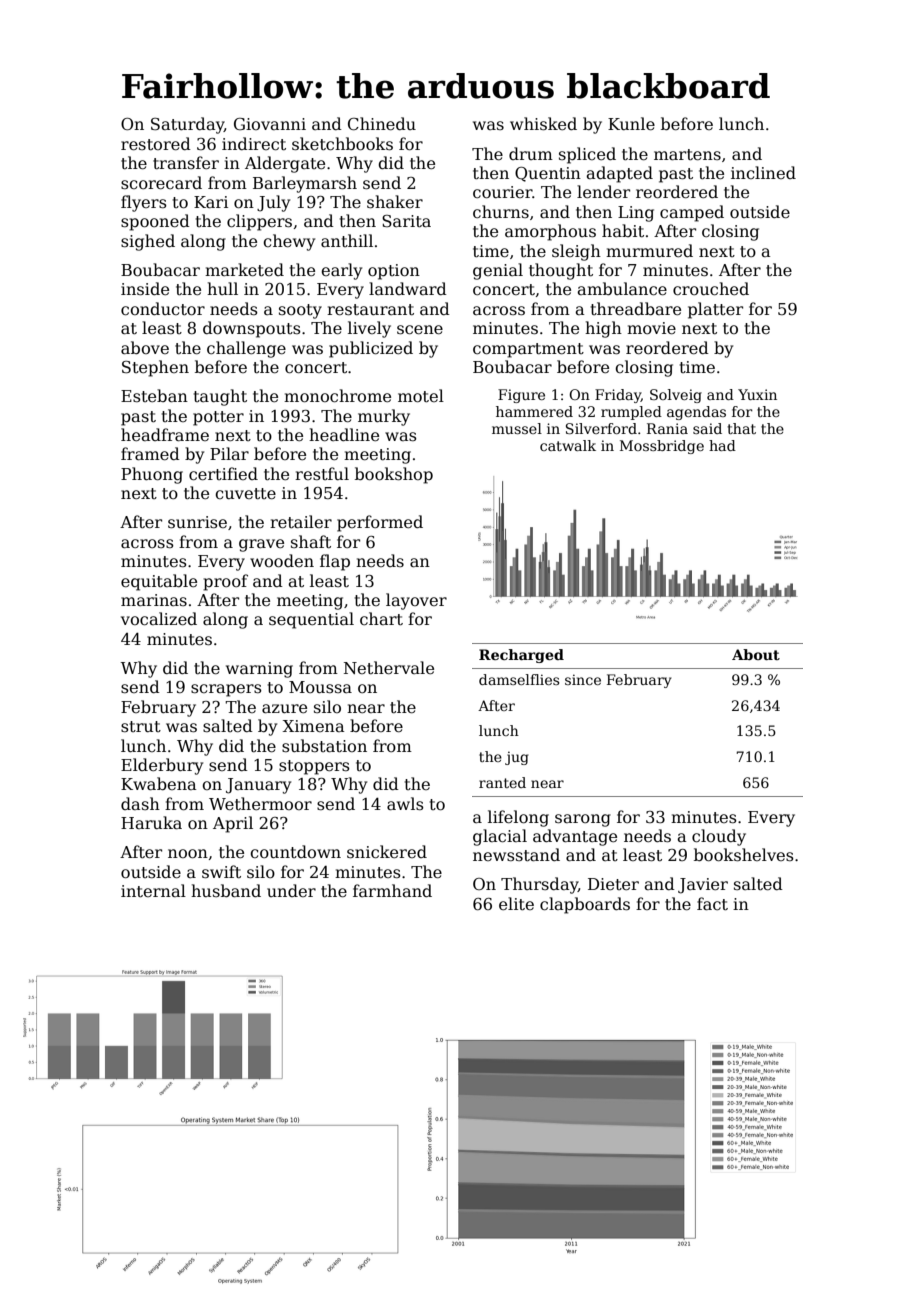  What do you see at coordinates (254, 144) in the screenshot?
I see `indirect` at bounding box center [254, 144].
